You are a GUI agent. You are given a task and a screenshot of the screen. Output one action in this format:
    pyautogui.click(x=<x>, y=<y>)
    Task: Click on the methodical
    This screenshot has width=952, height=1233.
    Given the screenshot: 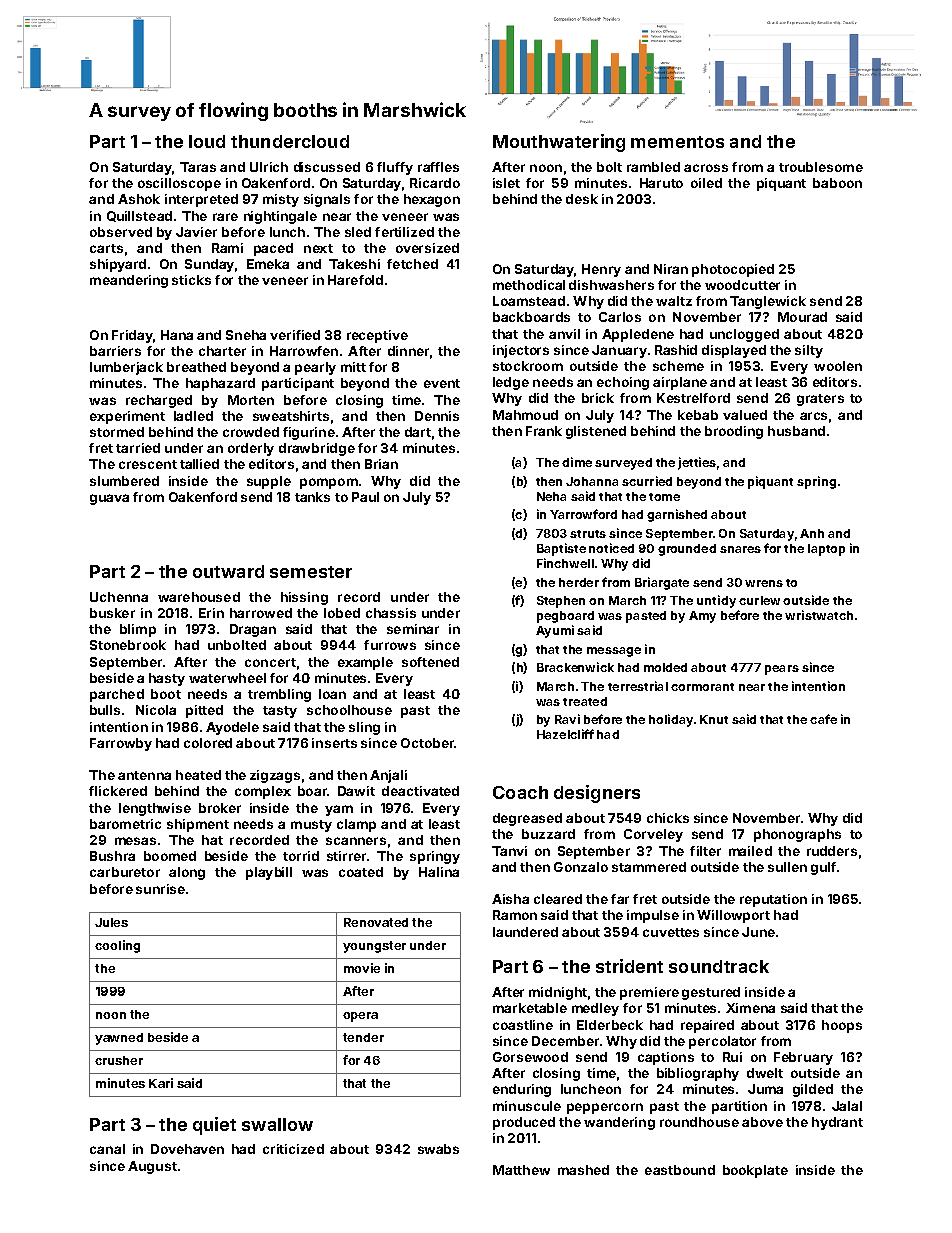 What is the action you would take?
    pyautogui.click(x=529, y=285)
